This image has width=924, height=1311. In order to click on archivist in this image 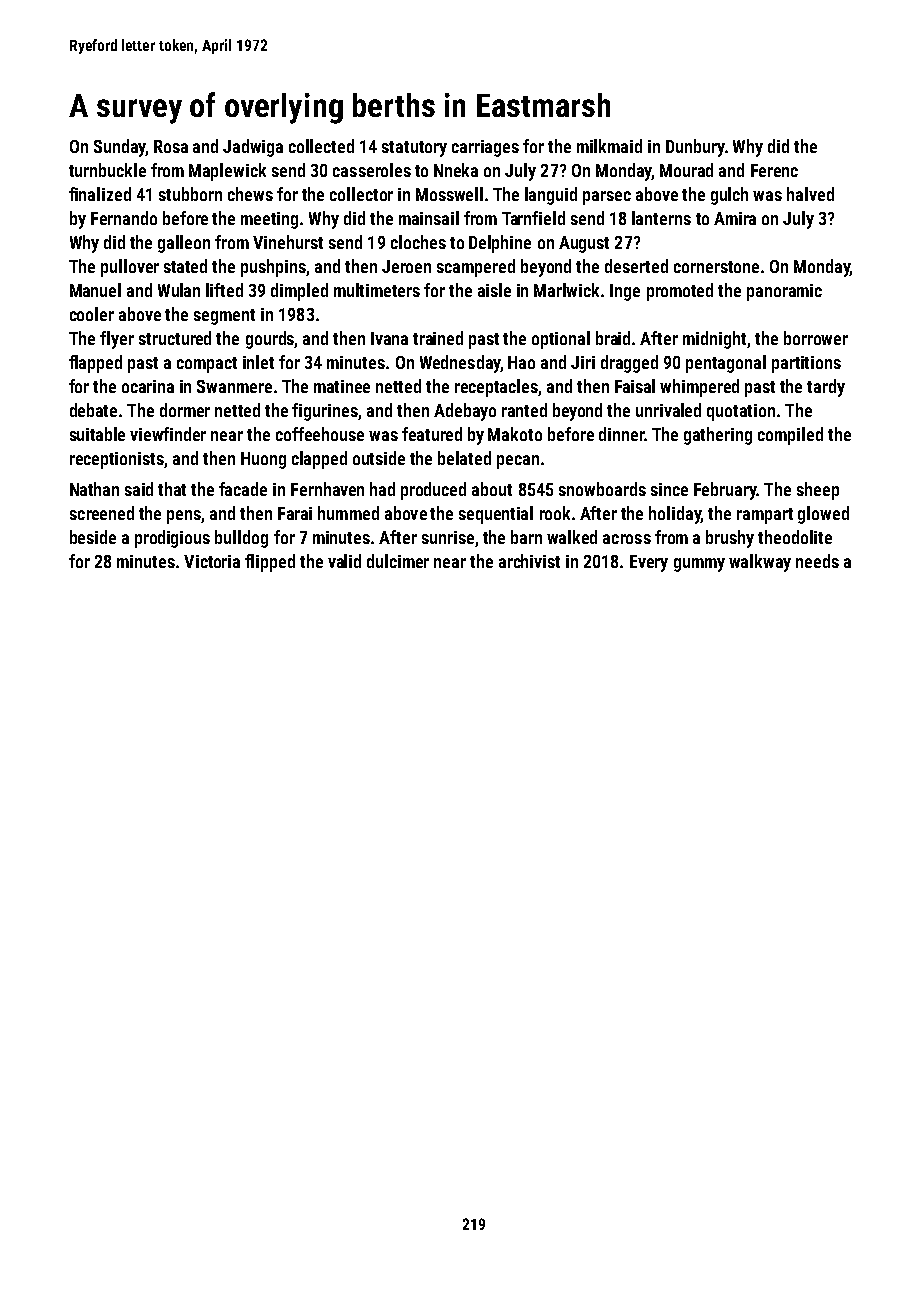, I will do `click(529, 561)`.
